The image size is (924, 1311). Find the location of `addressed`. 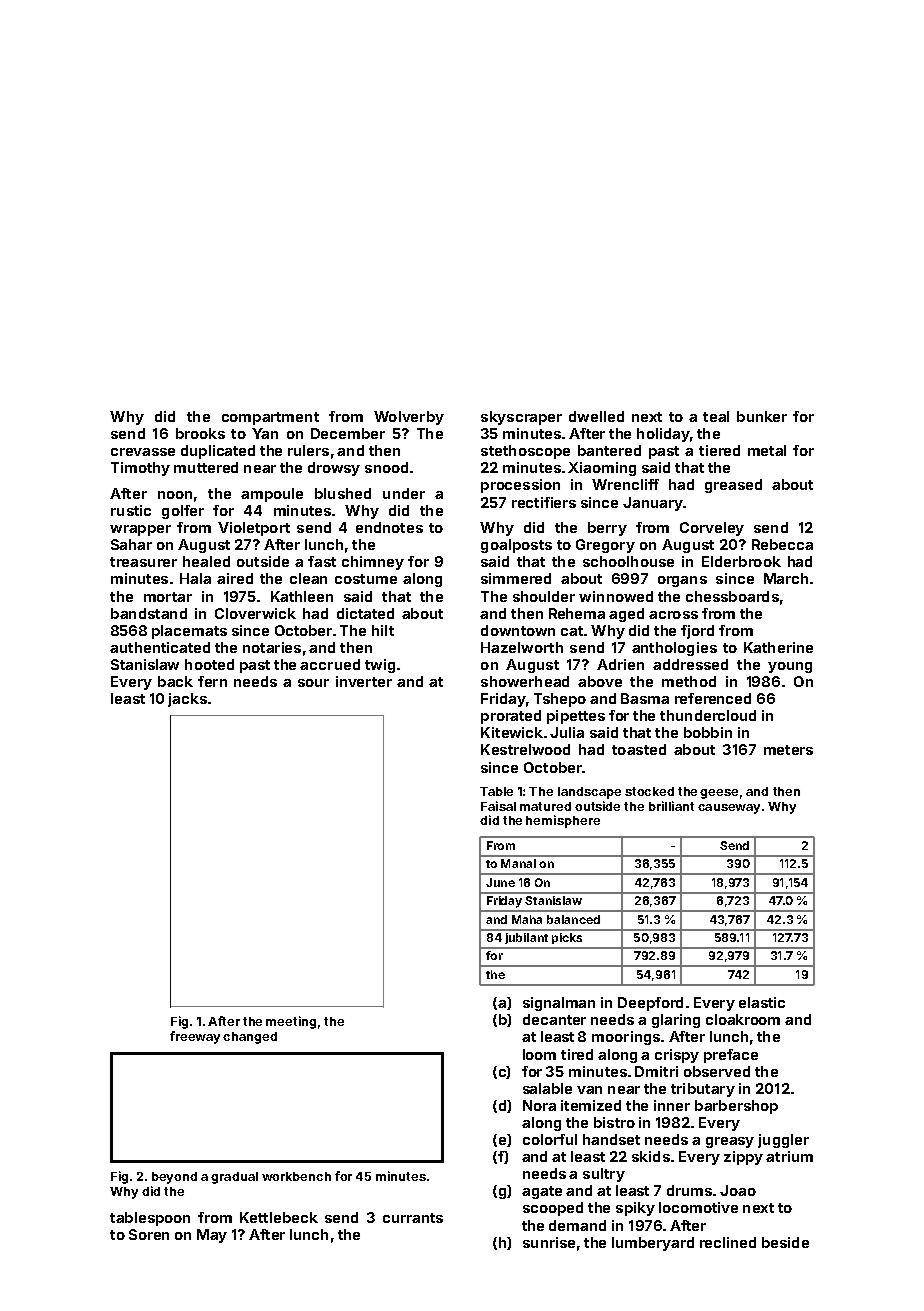

addressed is located at coordinates (690, 664).
